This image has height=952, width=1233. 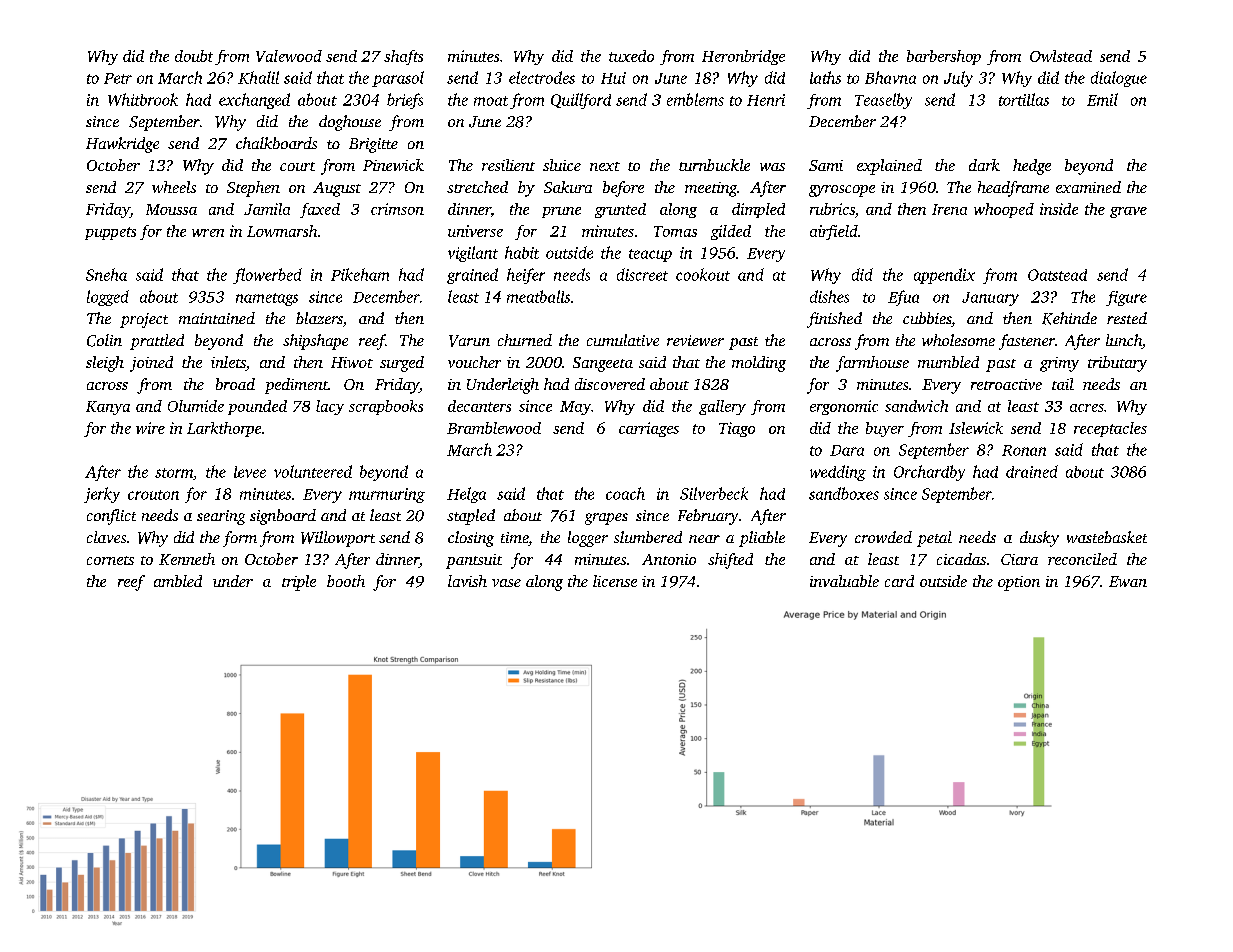 I want to click on wastebasket, so click(x=1107, y=537).
